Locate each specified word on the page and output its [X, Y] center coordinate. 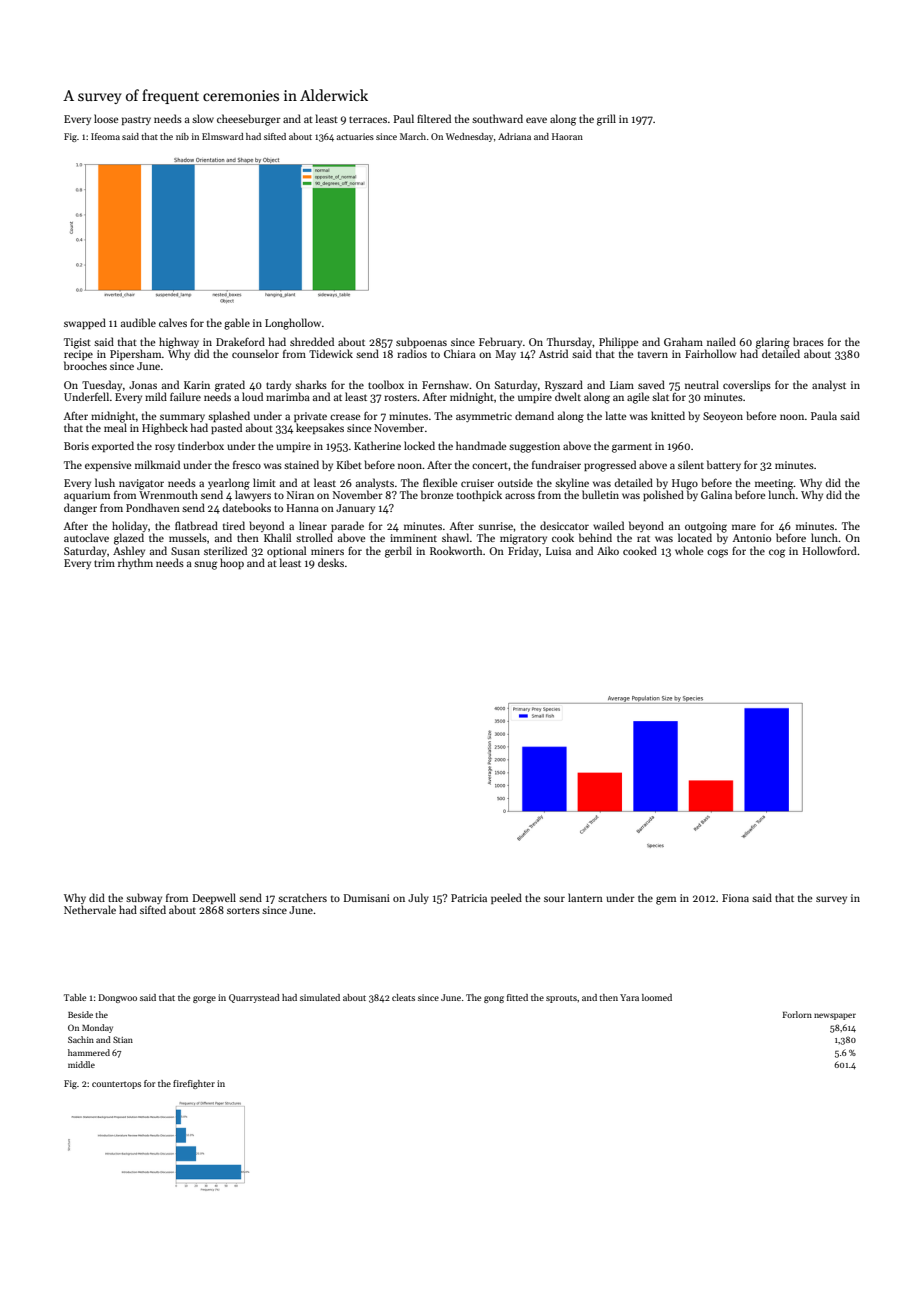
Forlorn [797, 1014]
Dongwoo [117, 998]
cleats [403, 997]
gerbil [398, 552]
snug [205, 565]
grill [606, 120]
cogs [717, 553]
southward [497, 118]
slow [203, 118]
